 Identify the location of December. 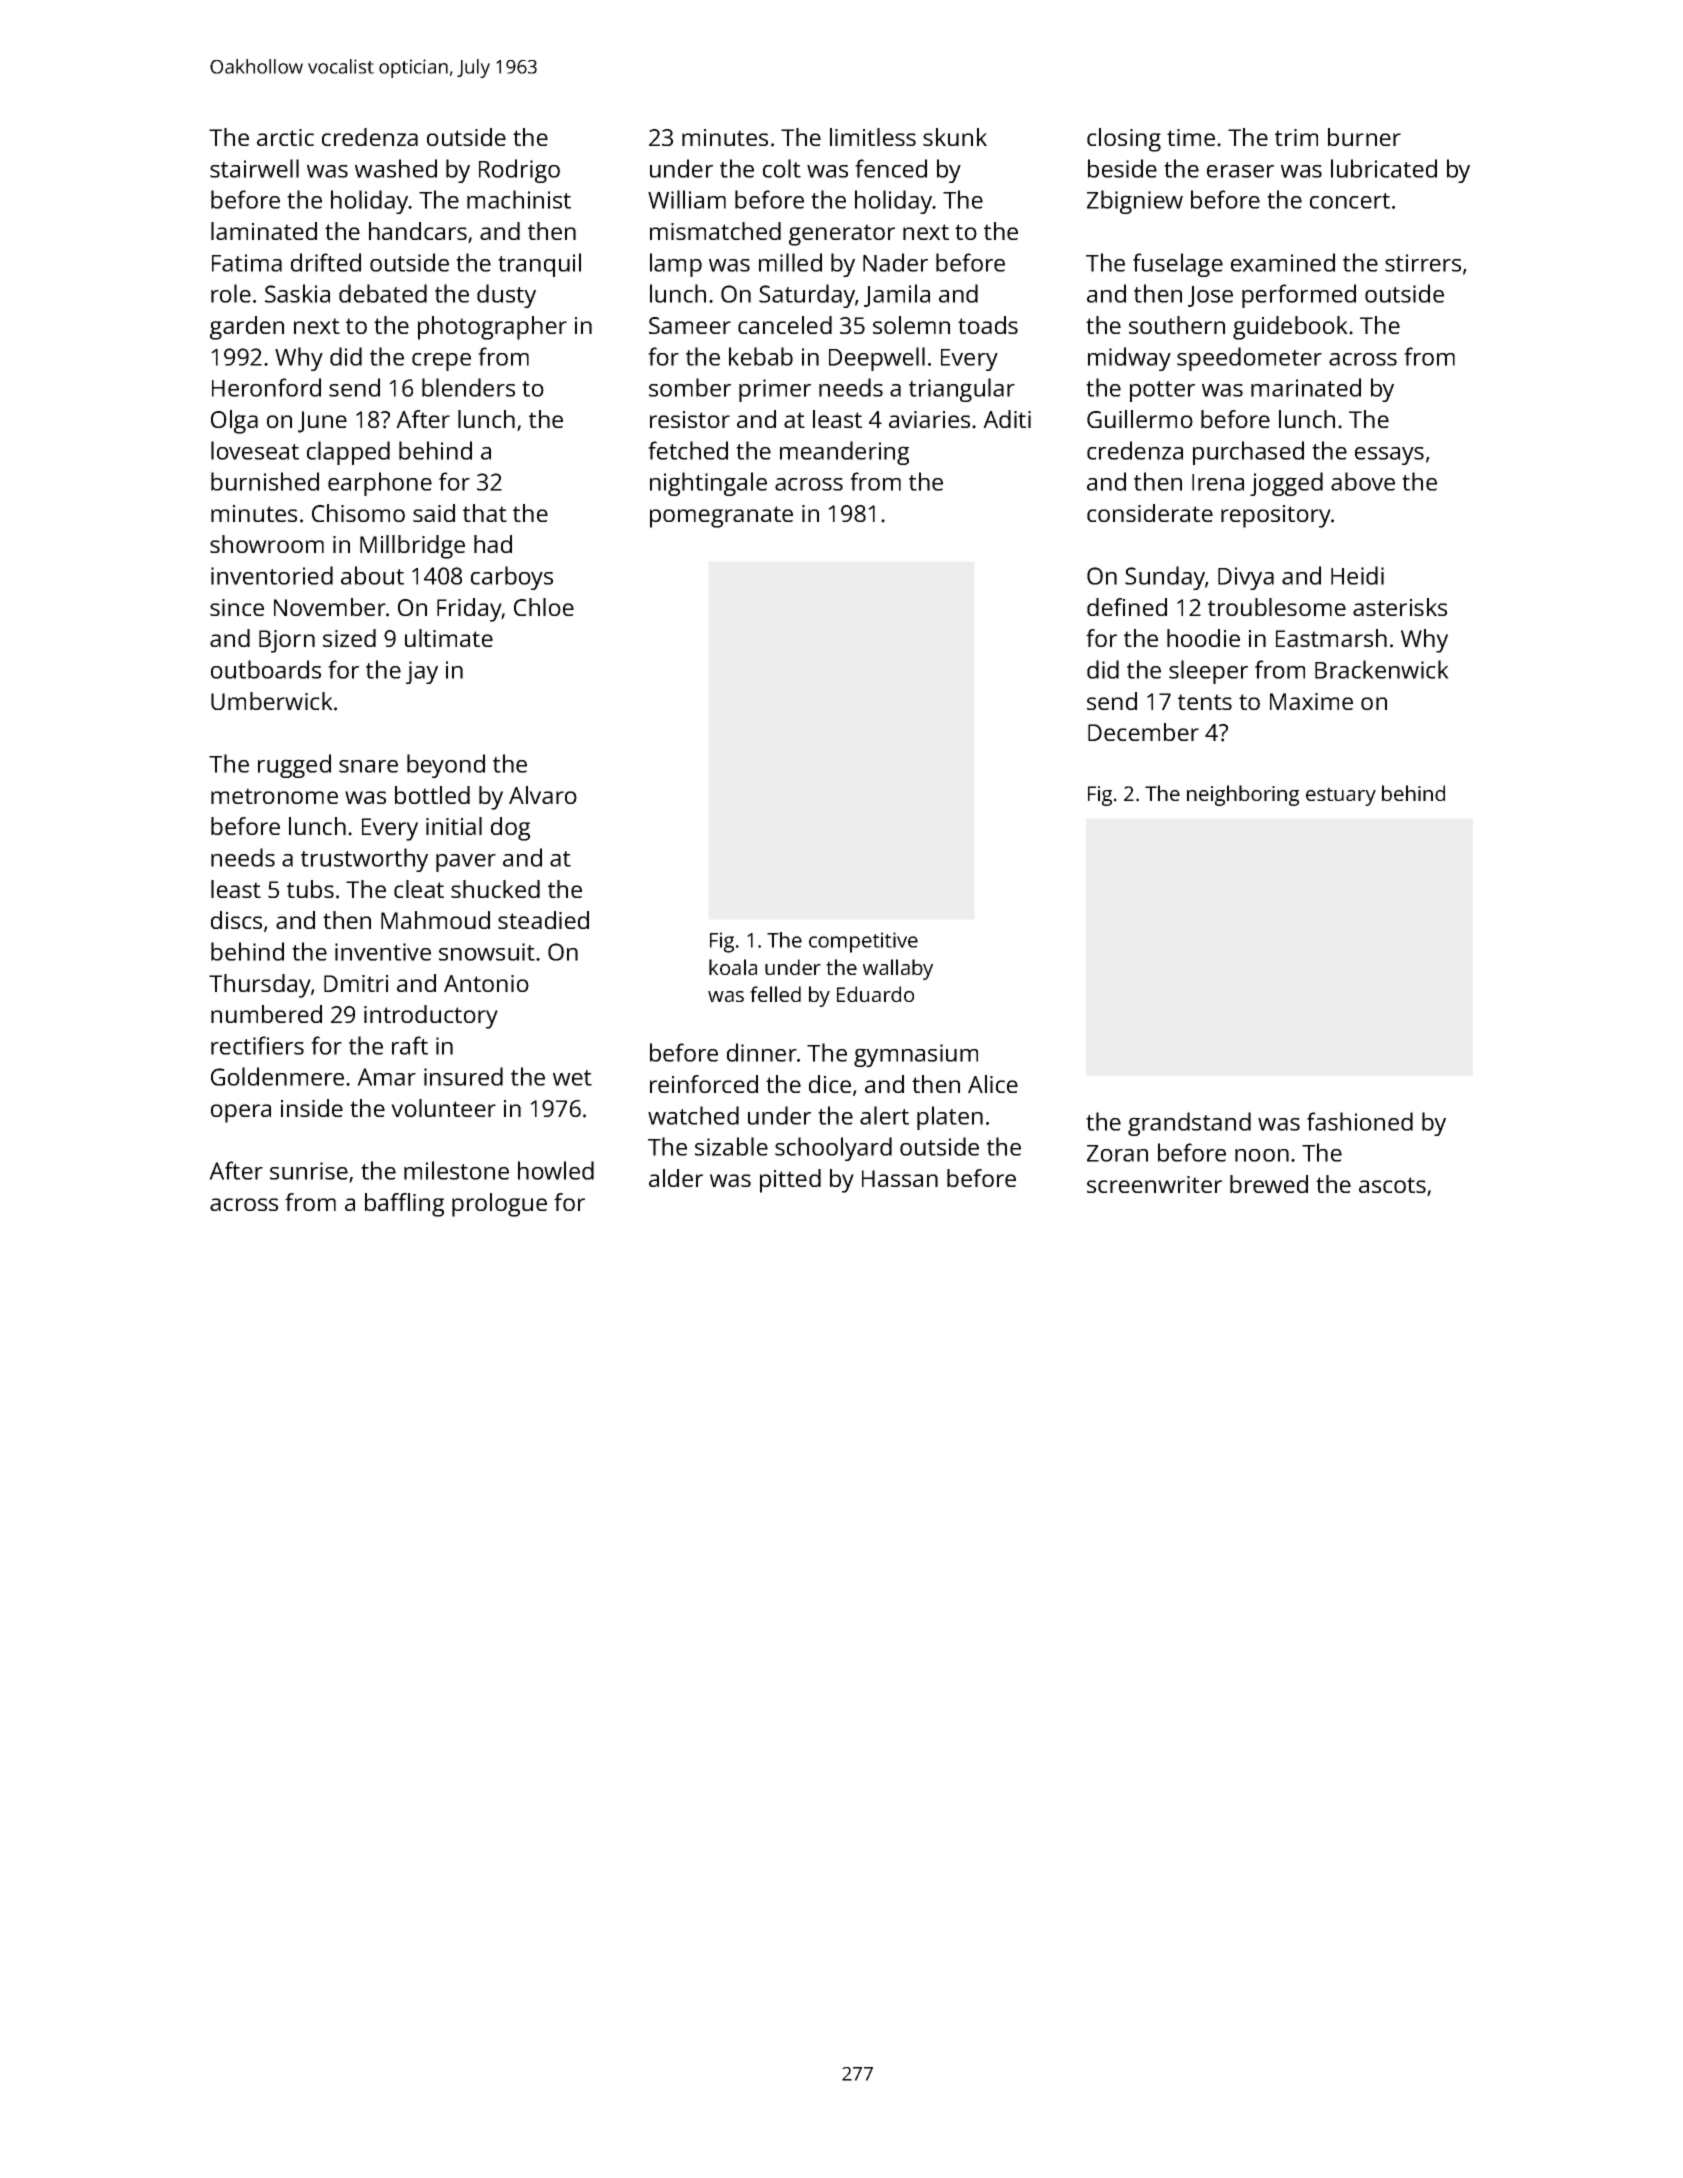
(1143, 732).
